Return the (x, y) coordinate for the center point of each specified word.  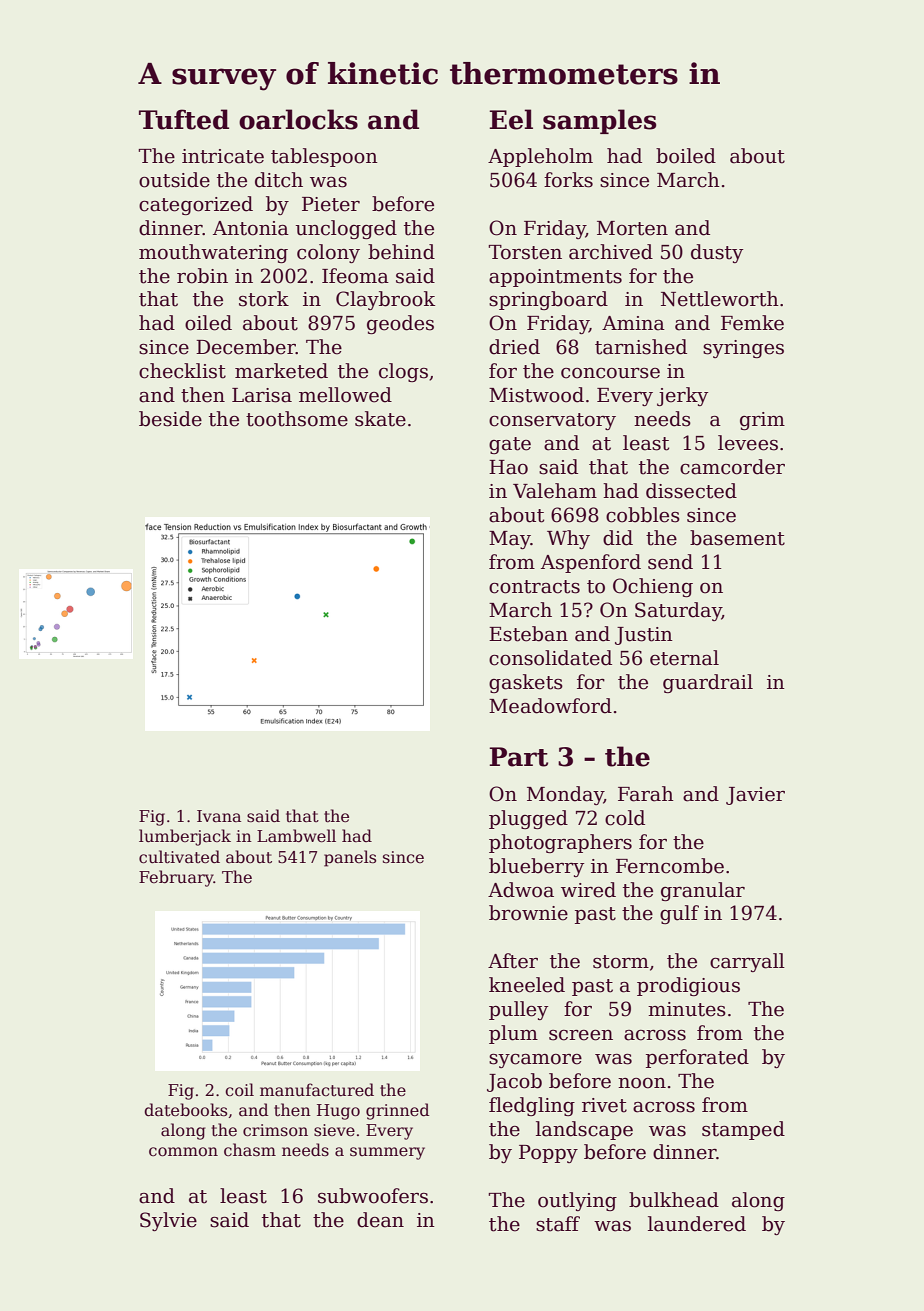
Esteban (528, 634)
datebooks (185, 1109)
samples (599, 121)
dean (380, 1220)
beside (170, 419)
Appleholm (540, 157)
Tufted (184, 119)
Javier (755, 796)
